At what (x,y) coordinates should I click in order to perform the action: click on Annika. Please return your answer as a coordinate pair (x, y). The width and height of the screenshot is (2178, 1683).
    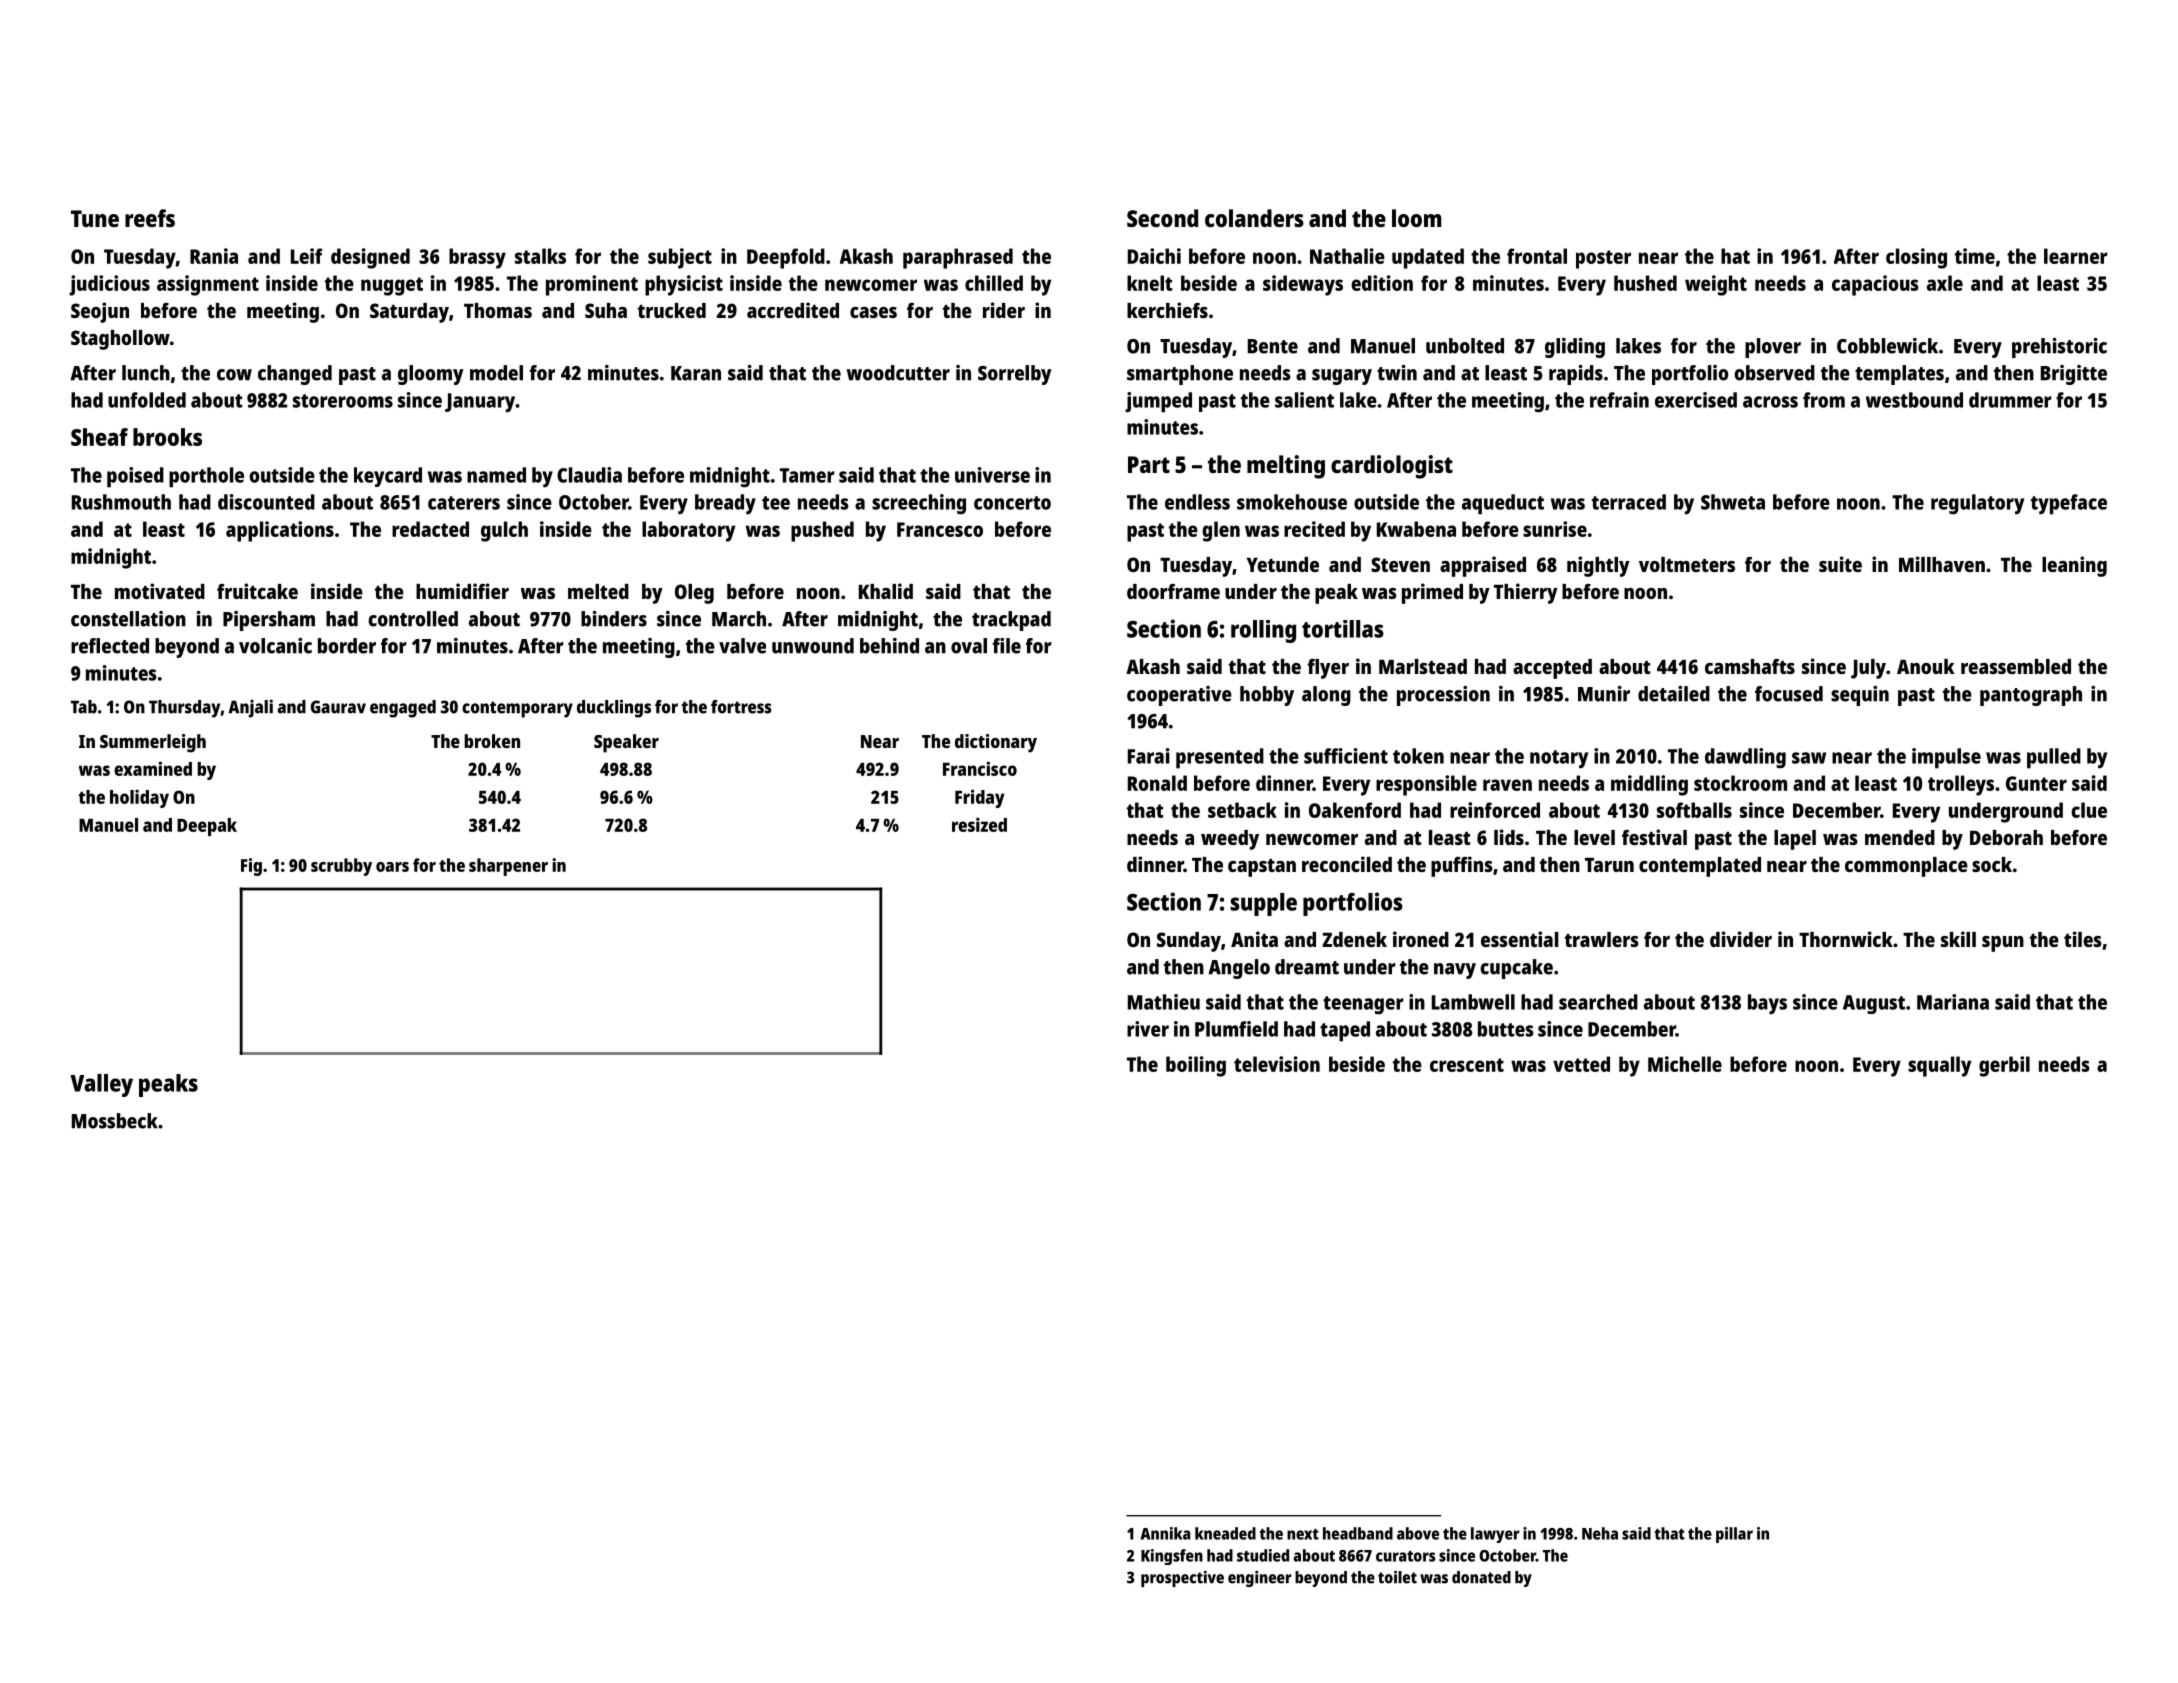
    Looking at the image, I should click on (1165, 1533).
